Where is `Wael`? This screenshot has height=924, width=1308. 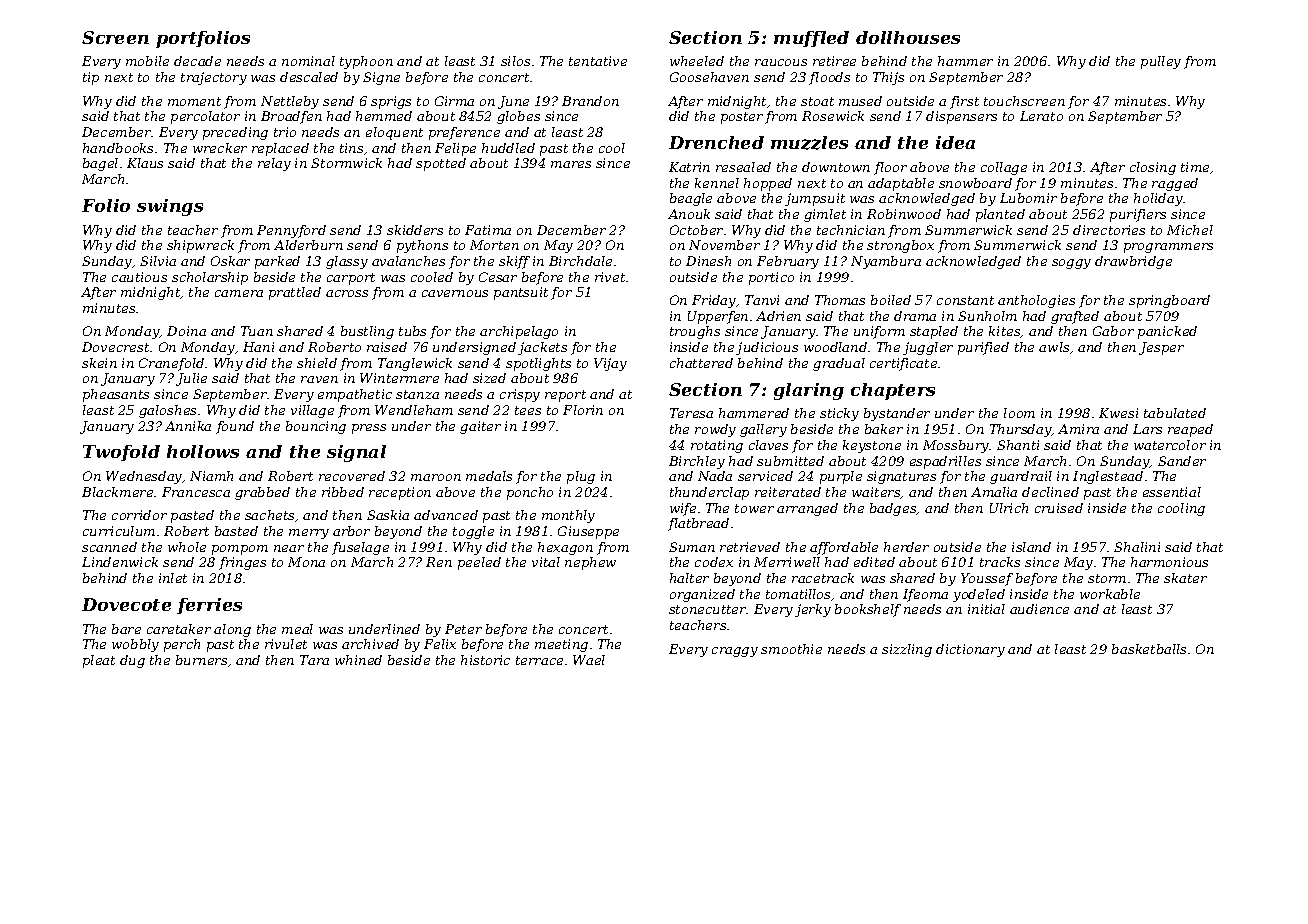
Wael is located at coordinates (589, 660).
